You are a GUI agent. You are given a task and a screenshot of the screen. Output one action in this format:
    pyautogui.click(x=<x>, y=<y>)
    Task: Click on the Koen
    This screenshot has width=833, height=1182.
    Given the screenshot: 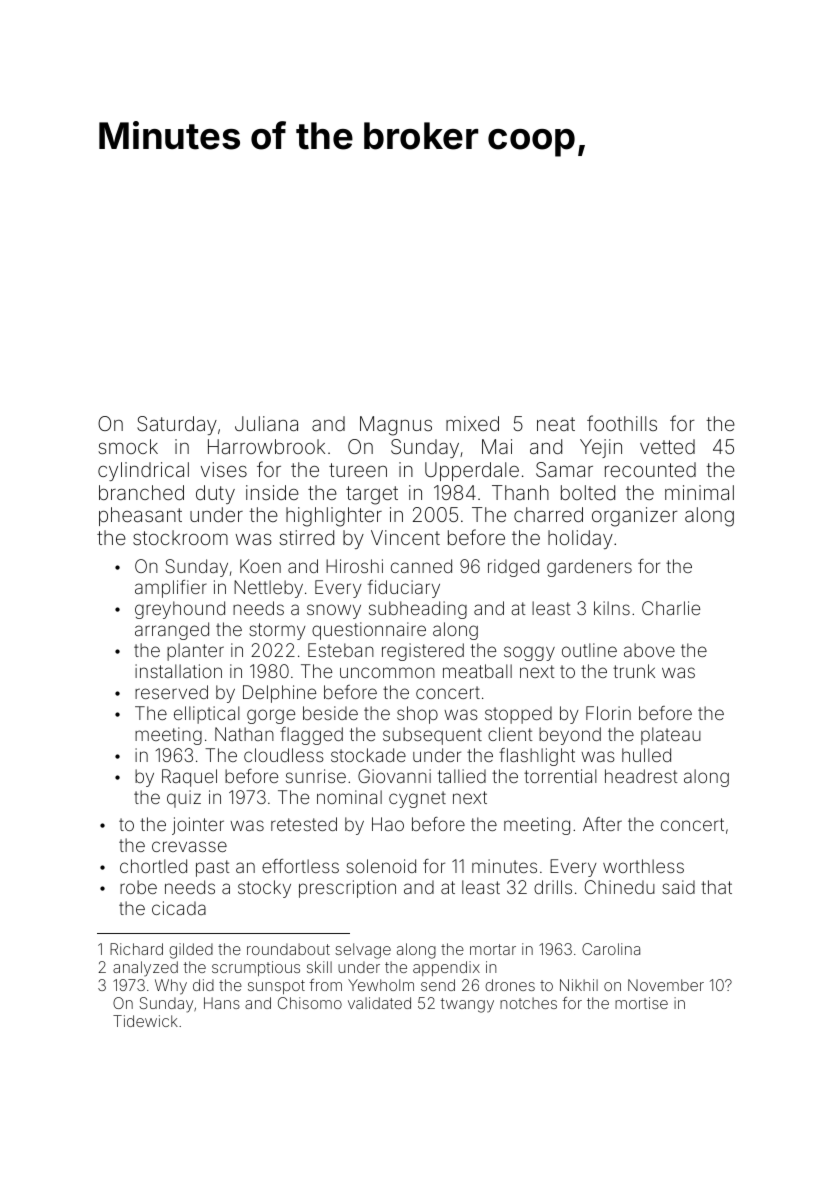 What is the action you would take?
    pyautogui.click(x=260, y=566)
